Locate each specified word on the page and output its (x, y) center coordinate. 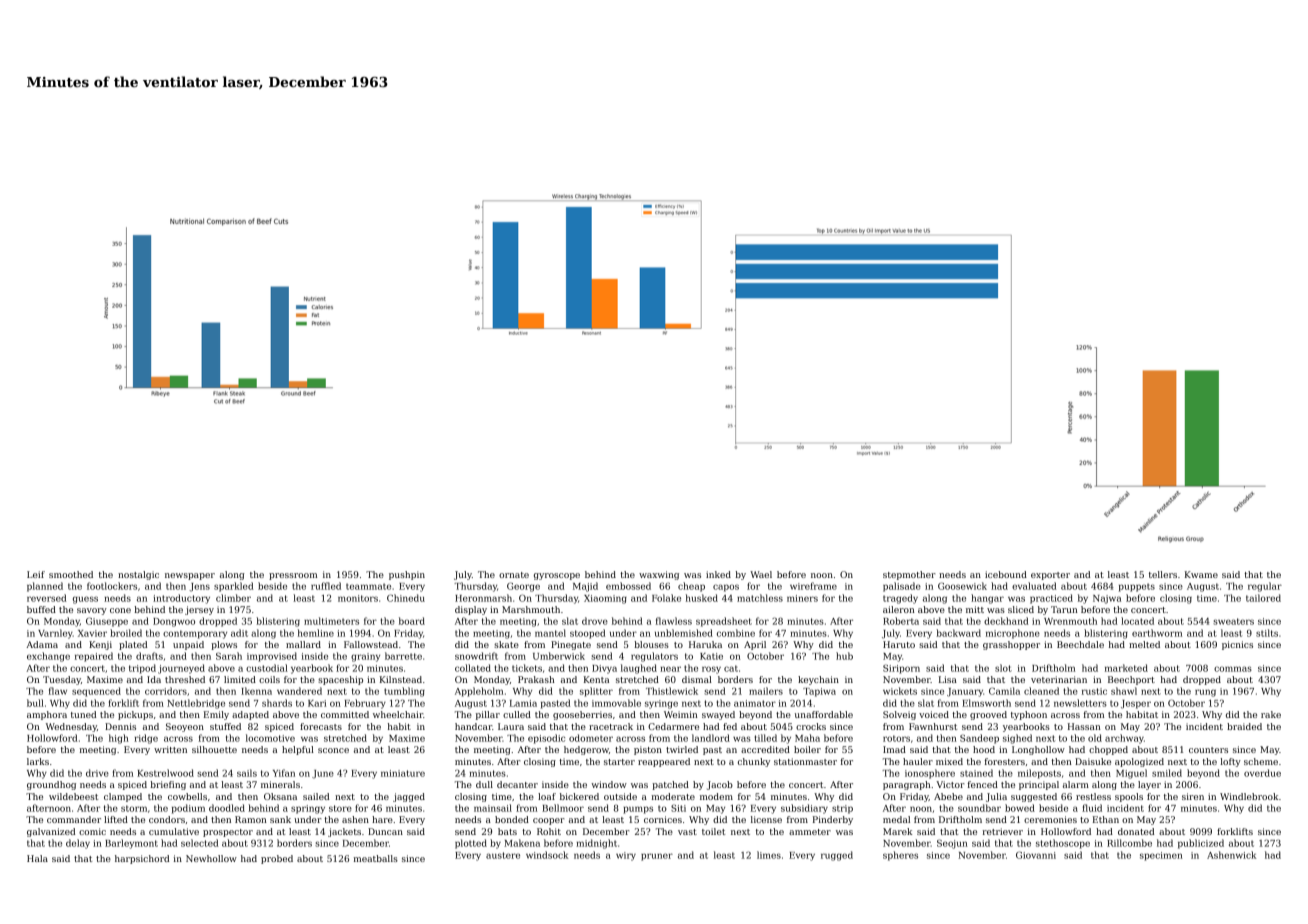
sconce (333, 750)
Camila (1004, 691)
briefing (168, 785)
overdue (1262, 773)
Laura (511, 726)
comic (92, 831)
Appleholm (479, 692)
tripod (142, 669)
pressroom (293, 576)
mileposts (1039, 774)
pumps (638, 810)
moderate (673, 796)
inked (718, 574)
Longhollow (1038, 750)
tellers (1163, 574)
